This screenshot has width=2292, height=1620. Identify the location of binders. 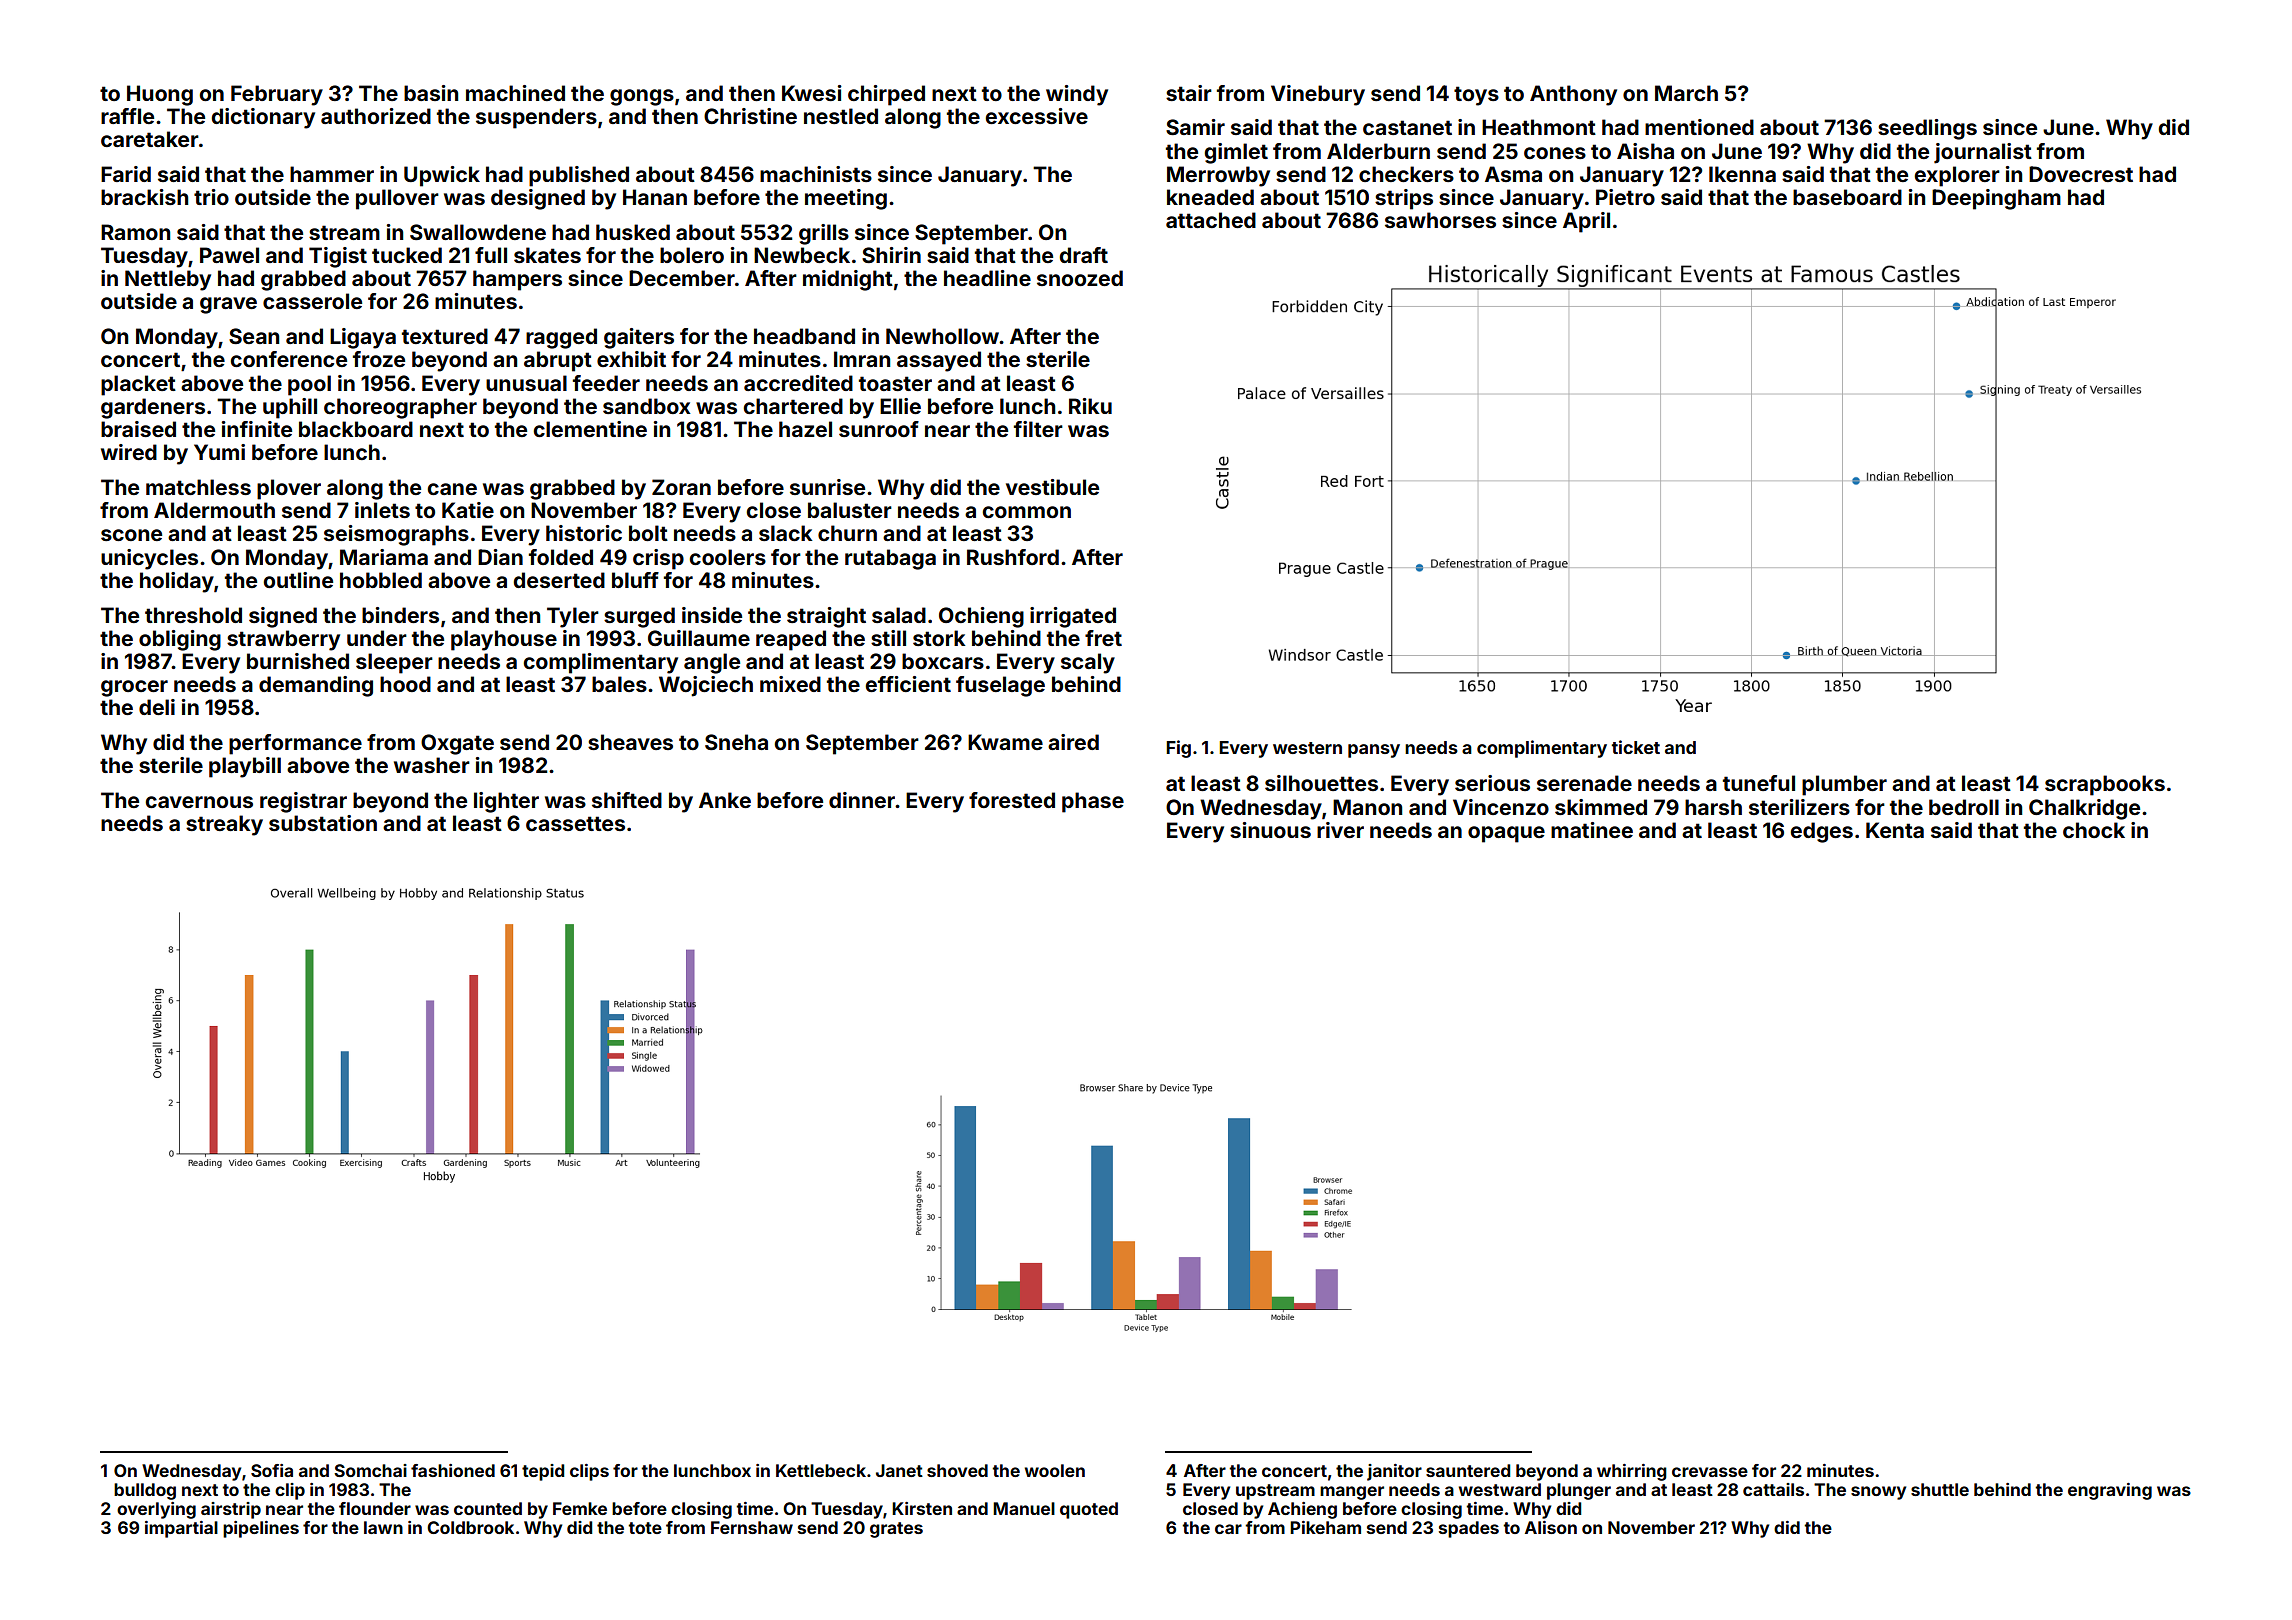
(400, 615).
